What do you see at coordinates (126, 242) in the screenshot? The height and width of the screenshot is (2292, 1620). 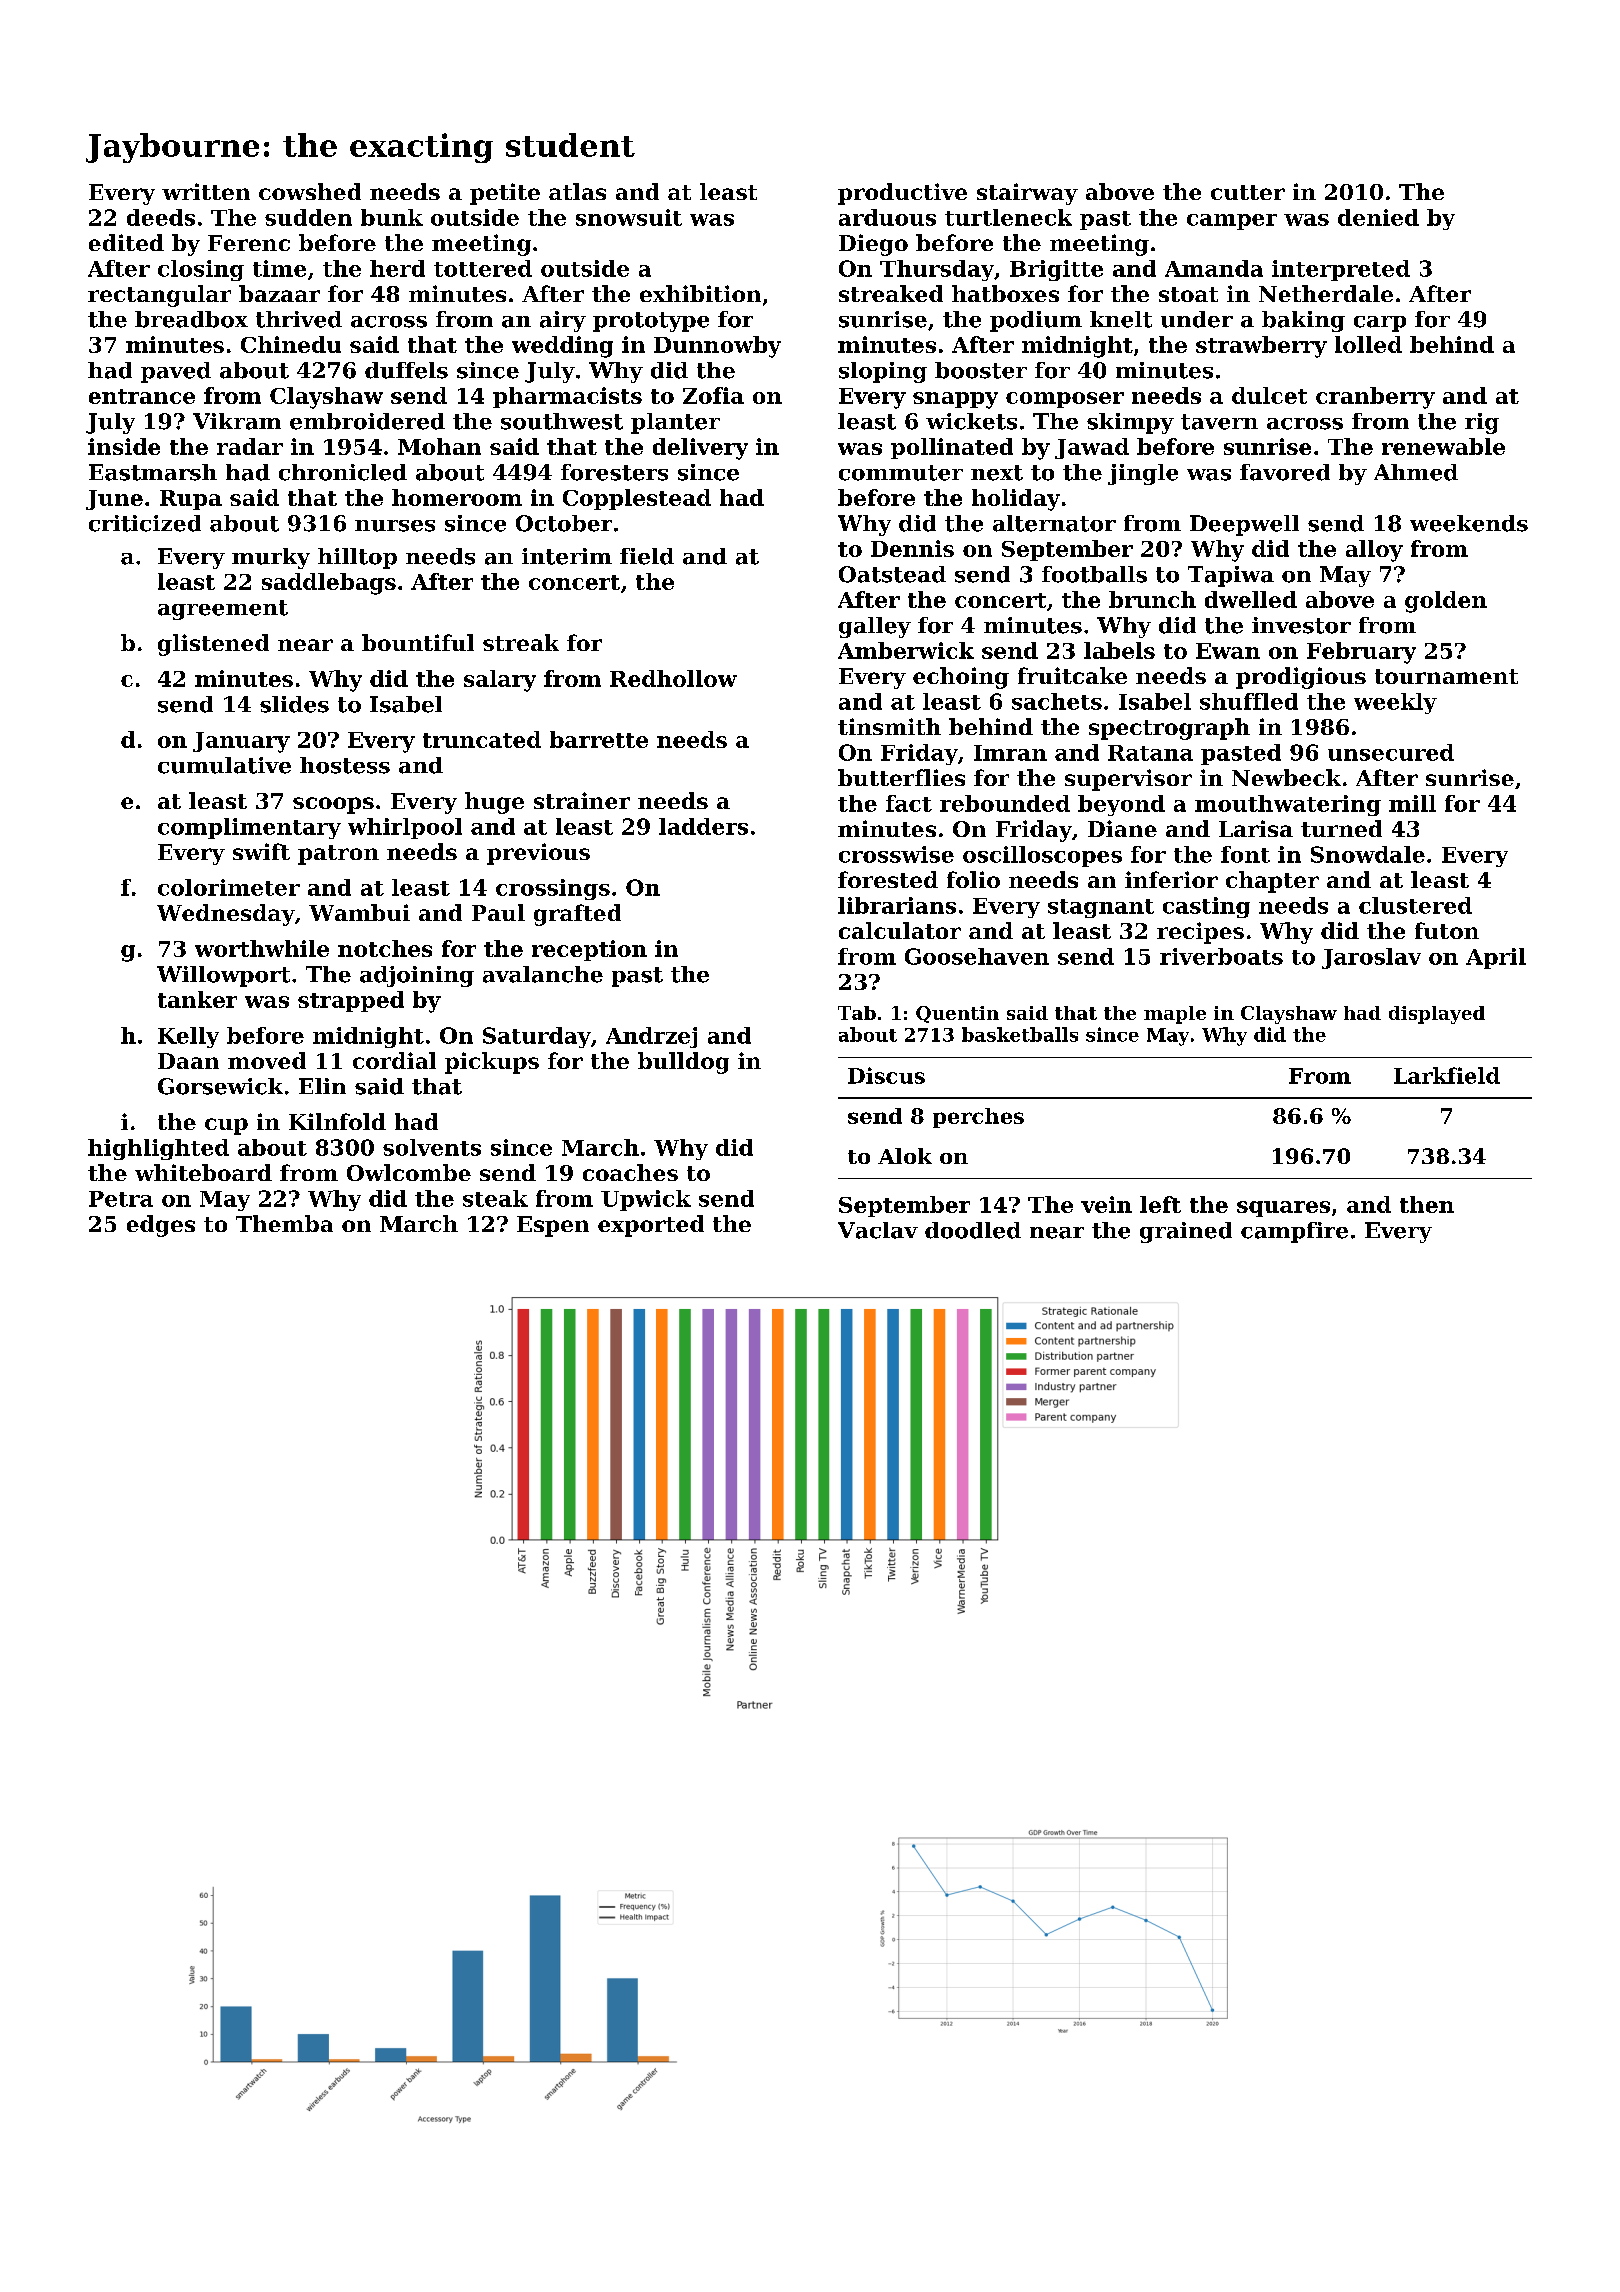 I see `edited` at bounding box center [126, 242].
